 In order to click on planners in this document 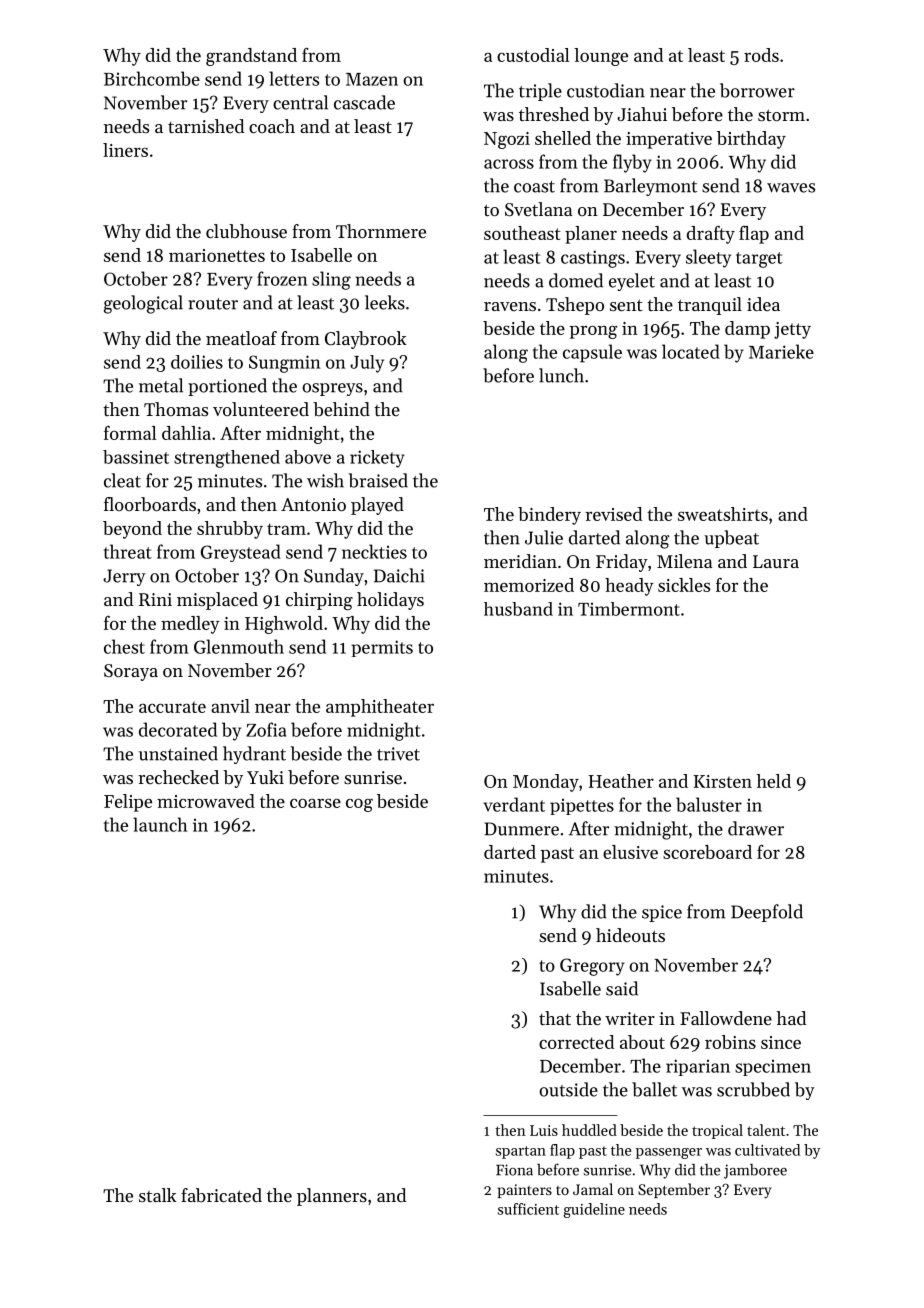, I will do `click(332, 1197)`.
